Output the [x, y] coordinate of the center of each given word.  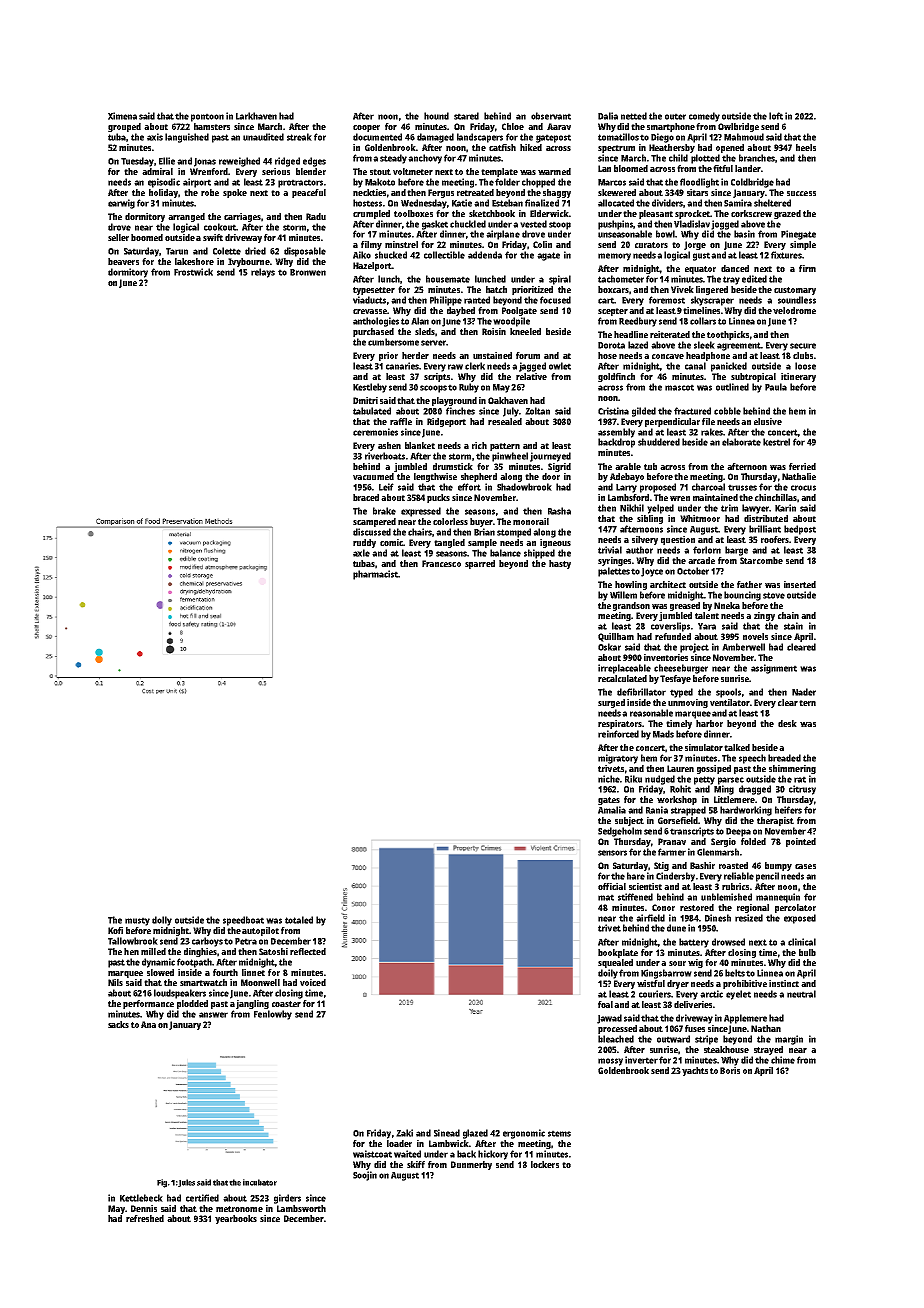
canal [695, 366]
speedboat [243, 921]
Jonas [205, 162]
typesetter [374, 291]
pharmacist [375, 575]
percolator [795, 908]
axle [361, 553]
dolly [162, 921]
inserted [800, 584]
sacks [118, 1024]
